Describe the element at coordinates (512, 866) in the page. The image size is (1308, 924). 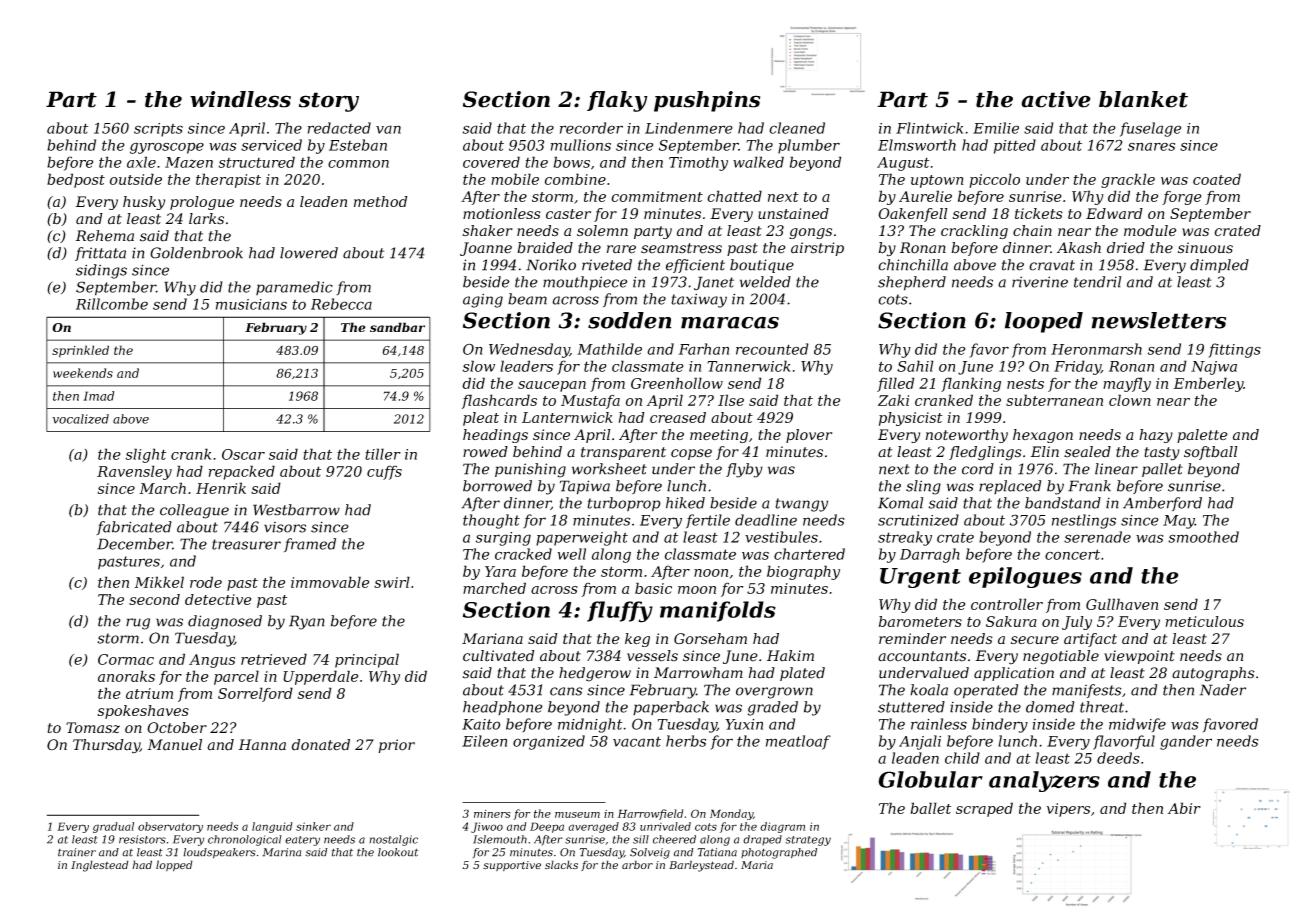
I see `supportive` at that location.
